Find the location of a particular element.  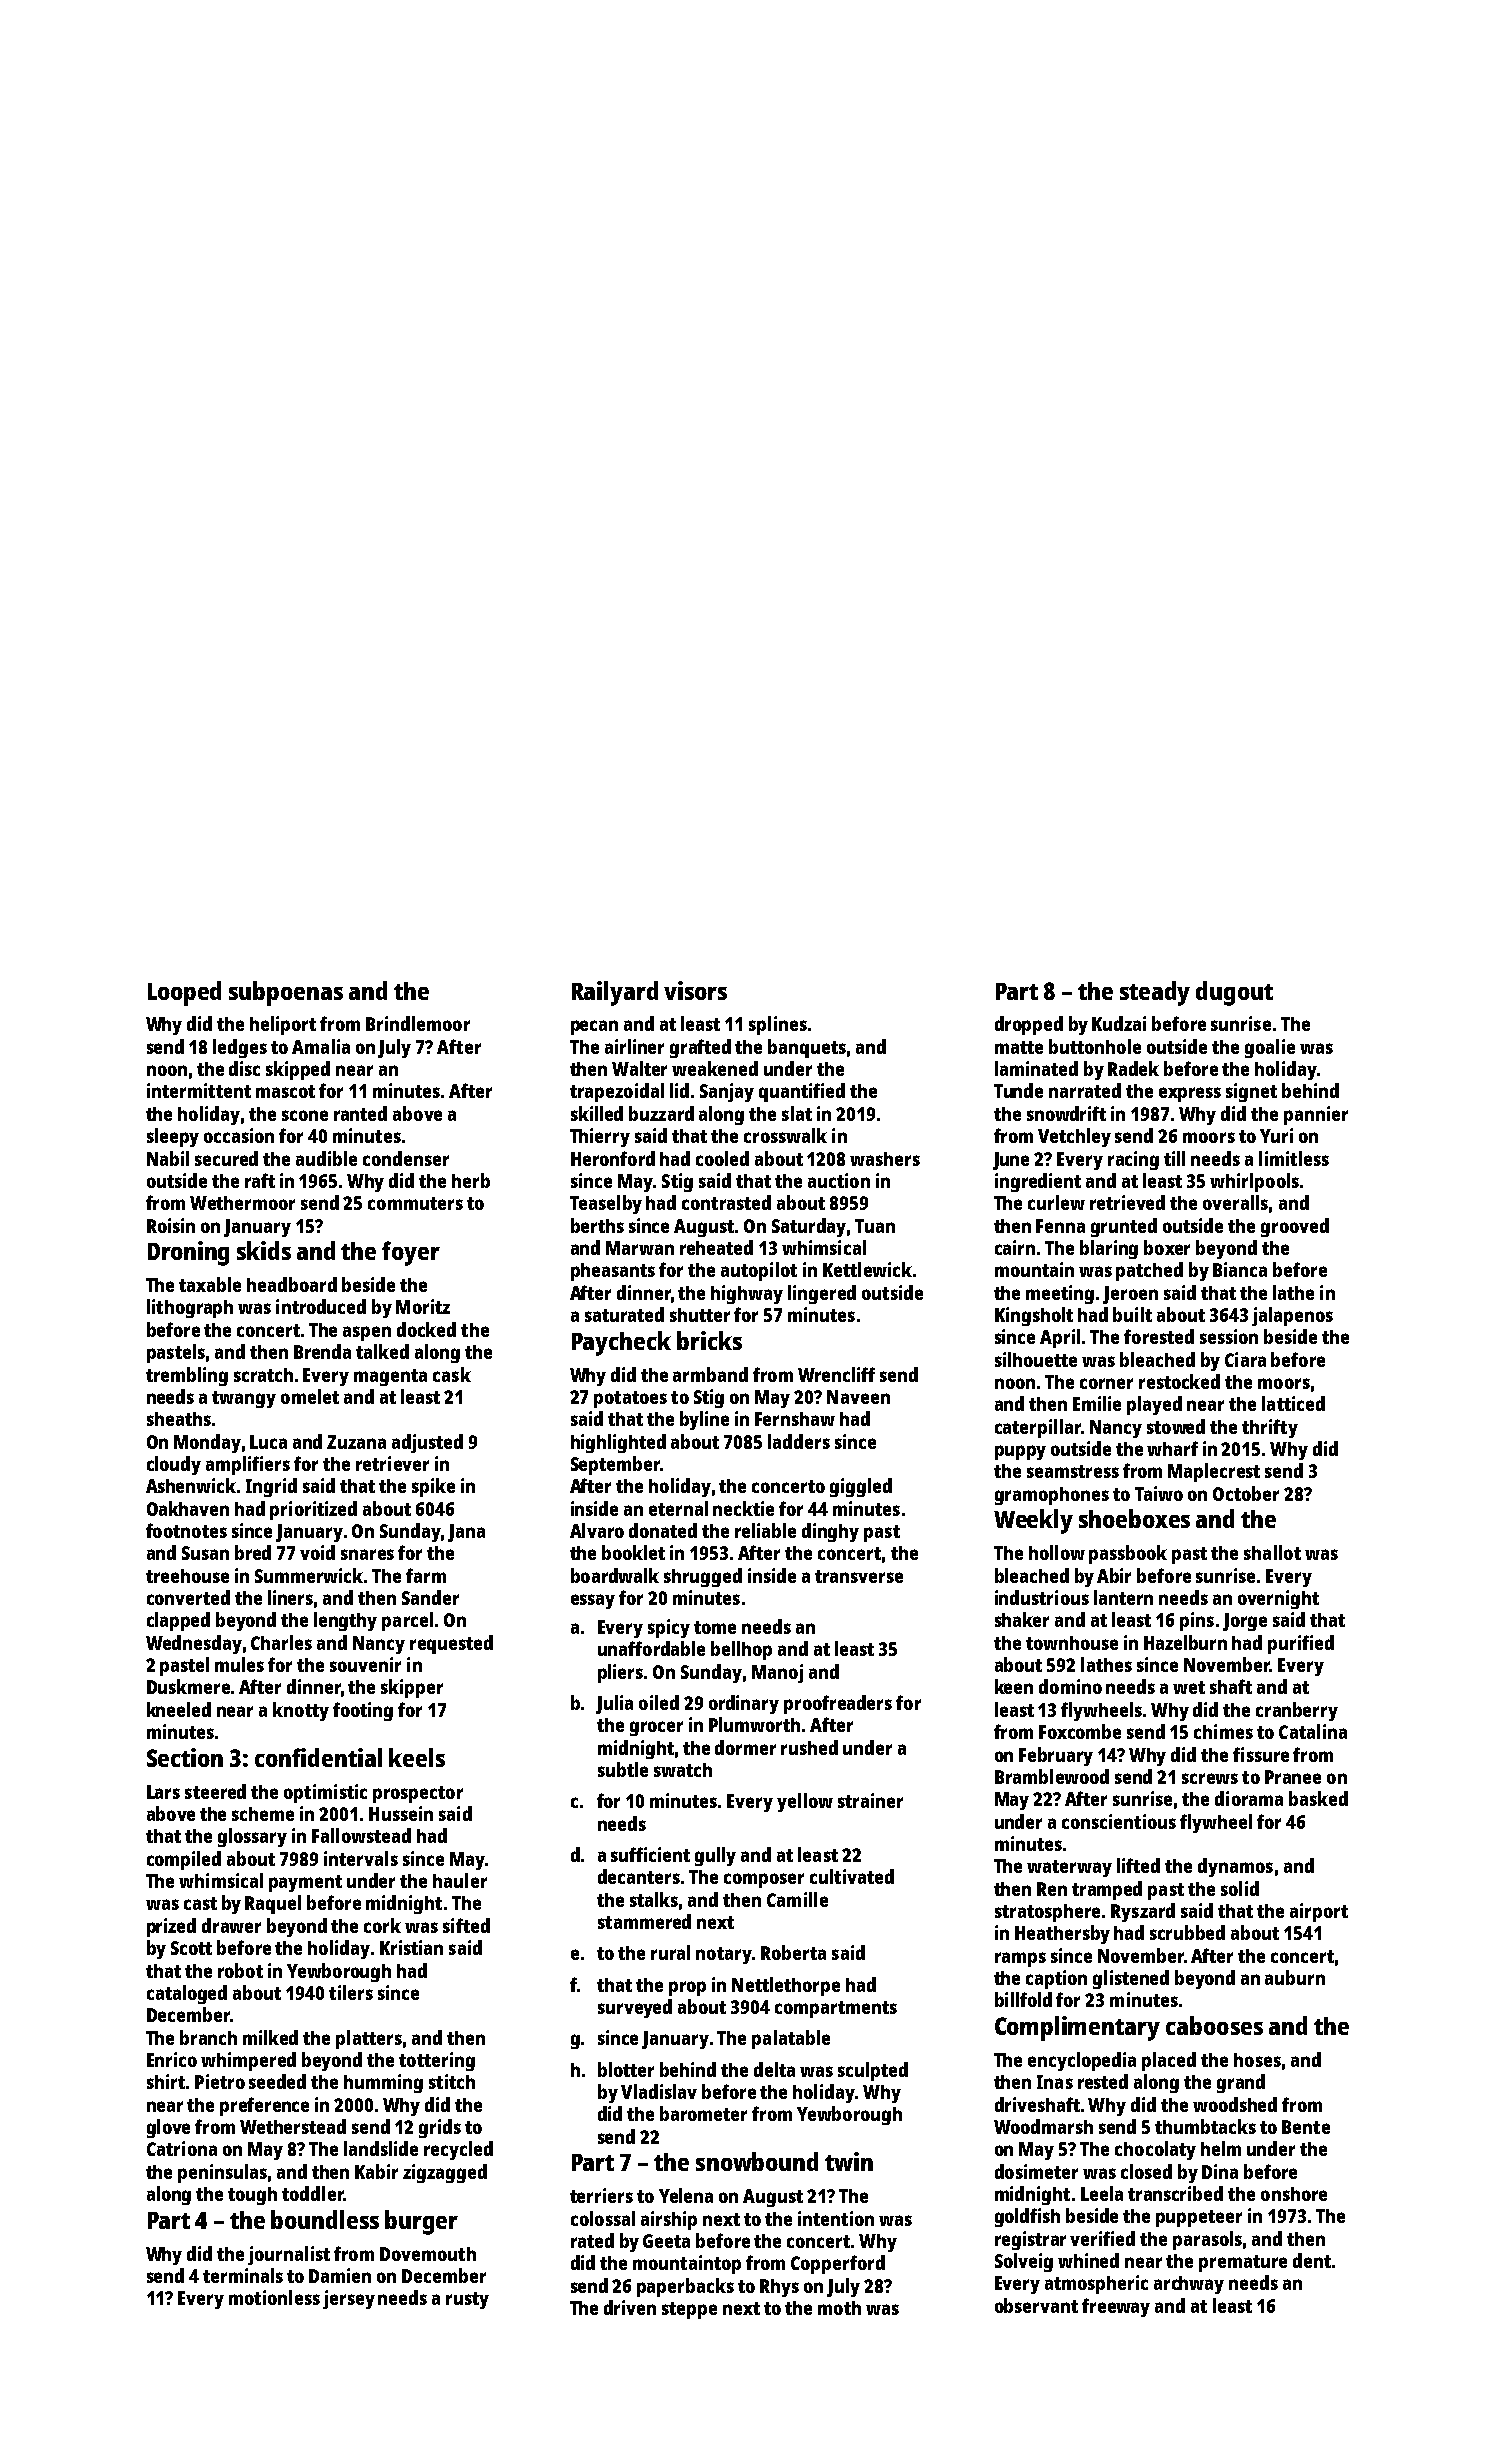

necktie is located at coordinates (743, 1508).
